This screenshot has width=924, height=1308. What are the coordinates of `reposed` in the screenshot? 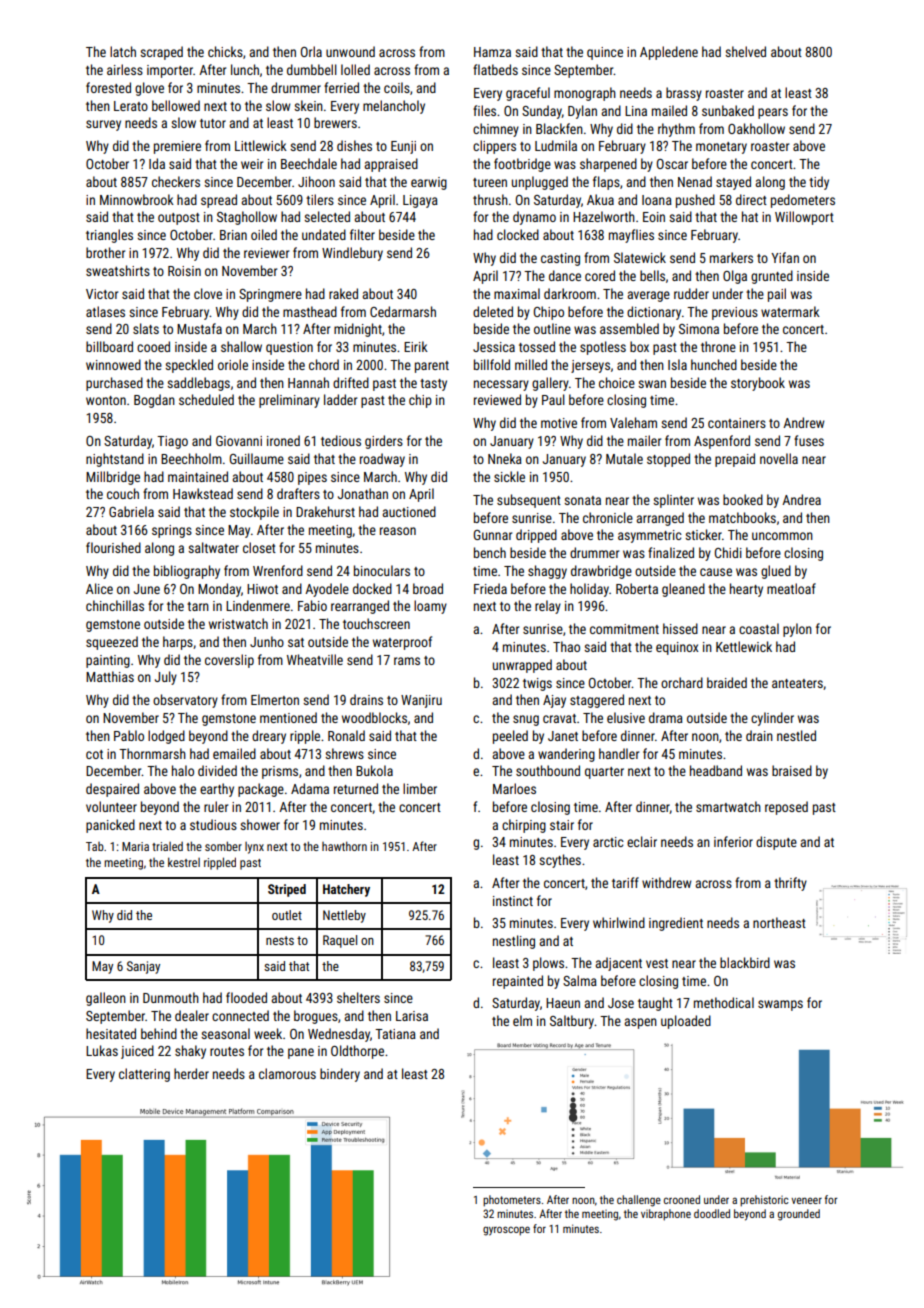 It's located at (786, 808).
